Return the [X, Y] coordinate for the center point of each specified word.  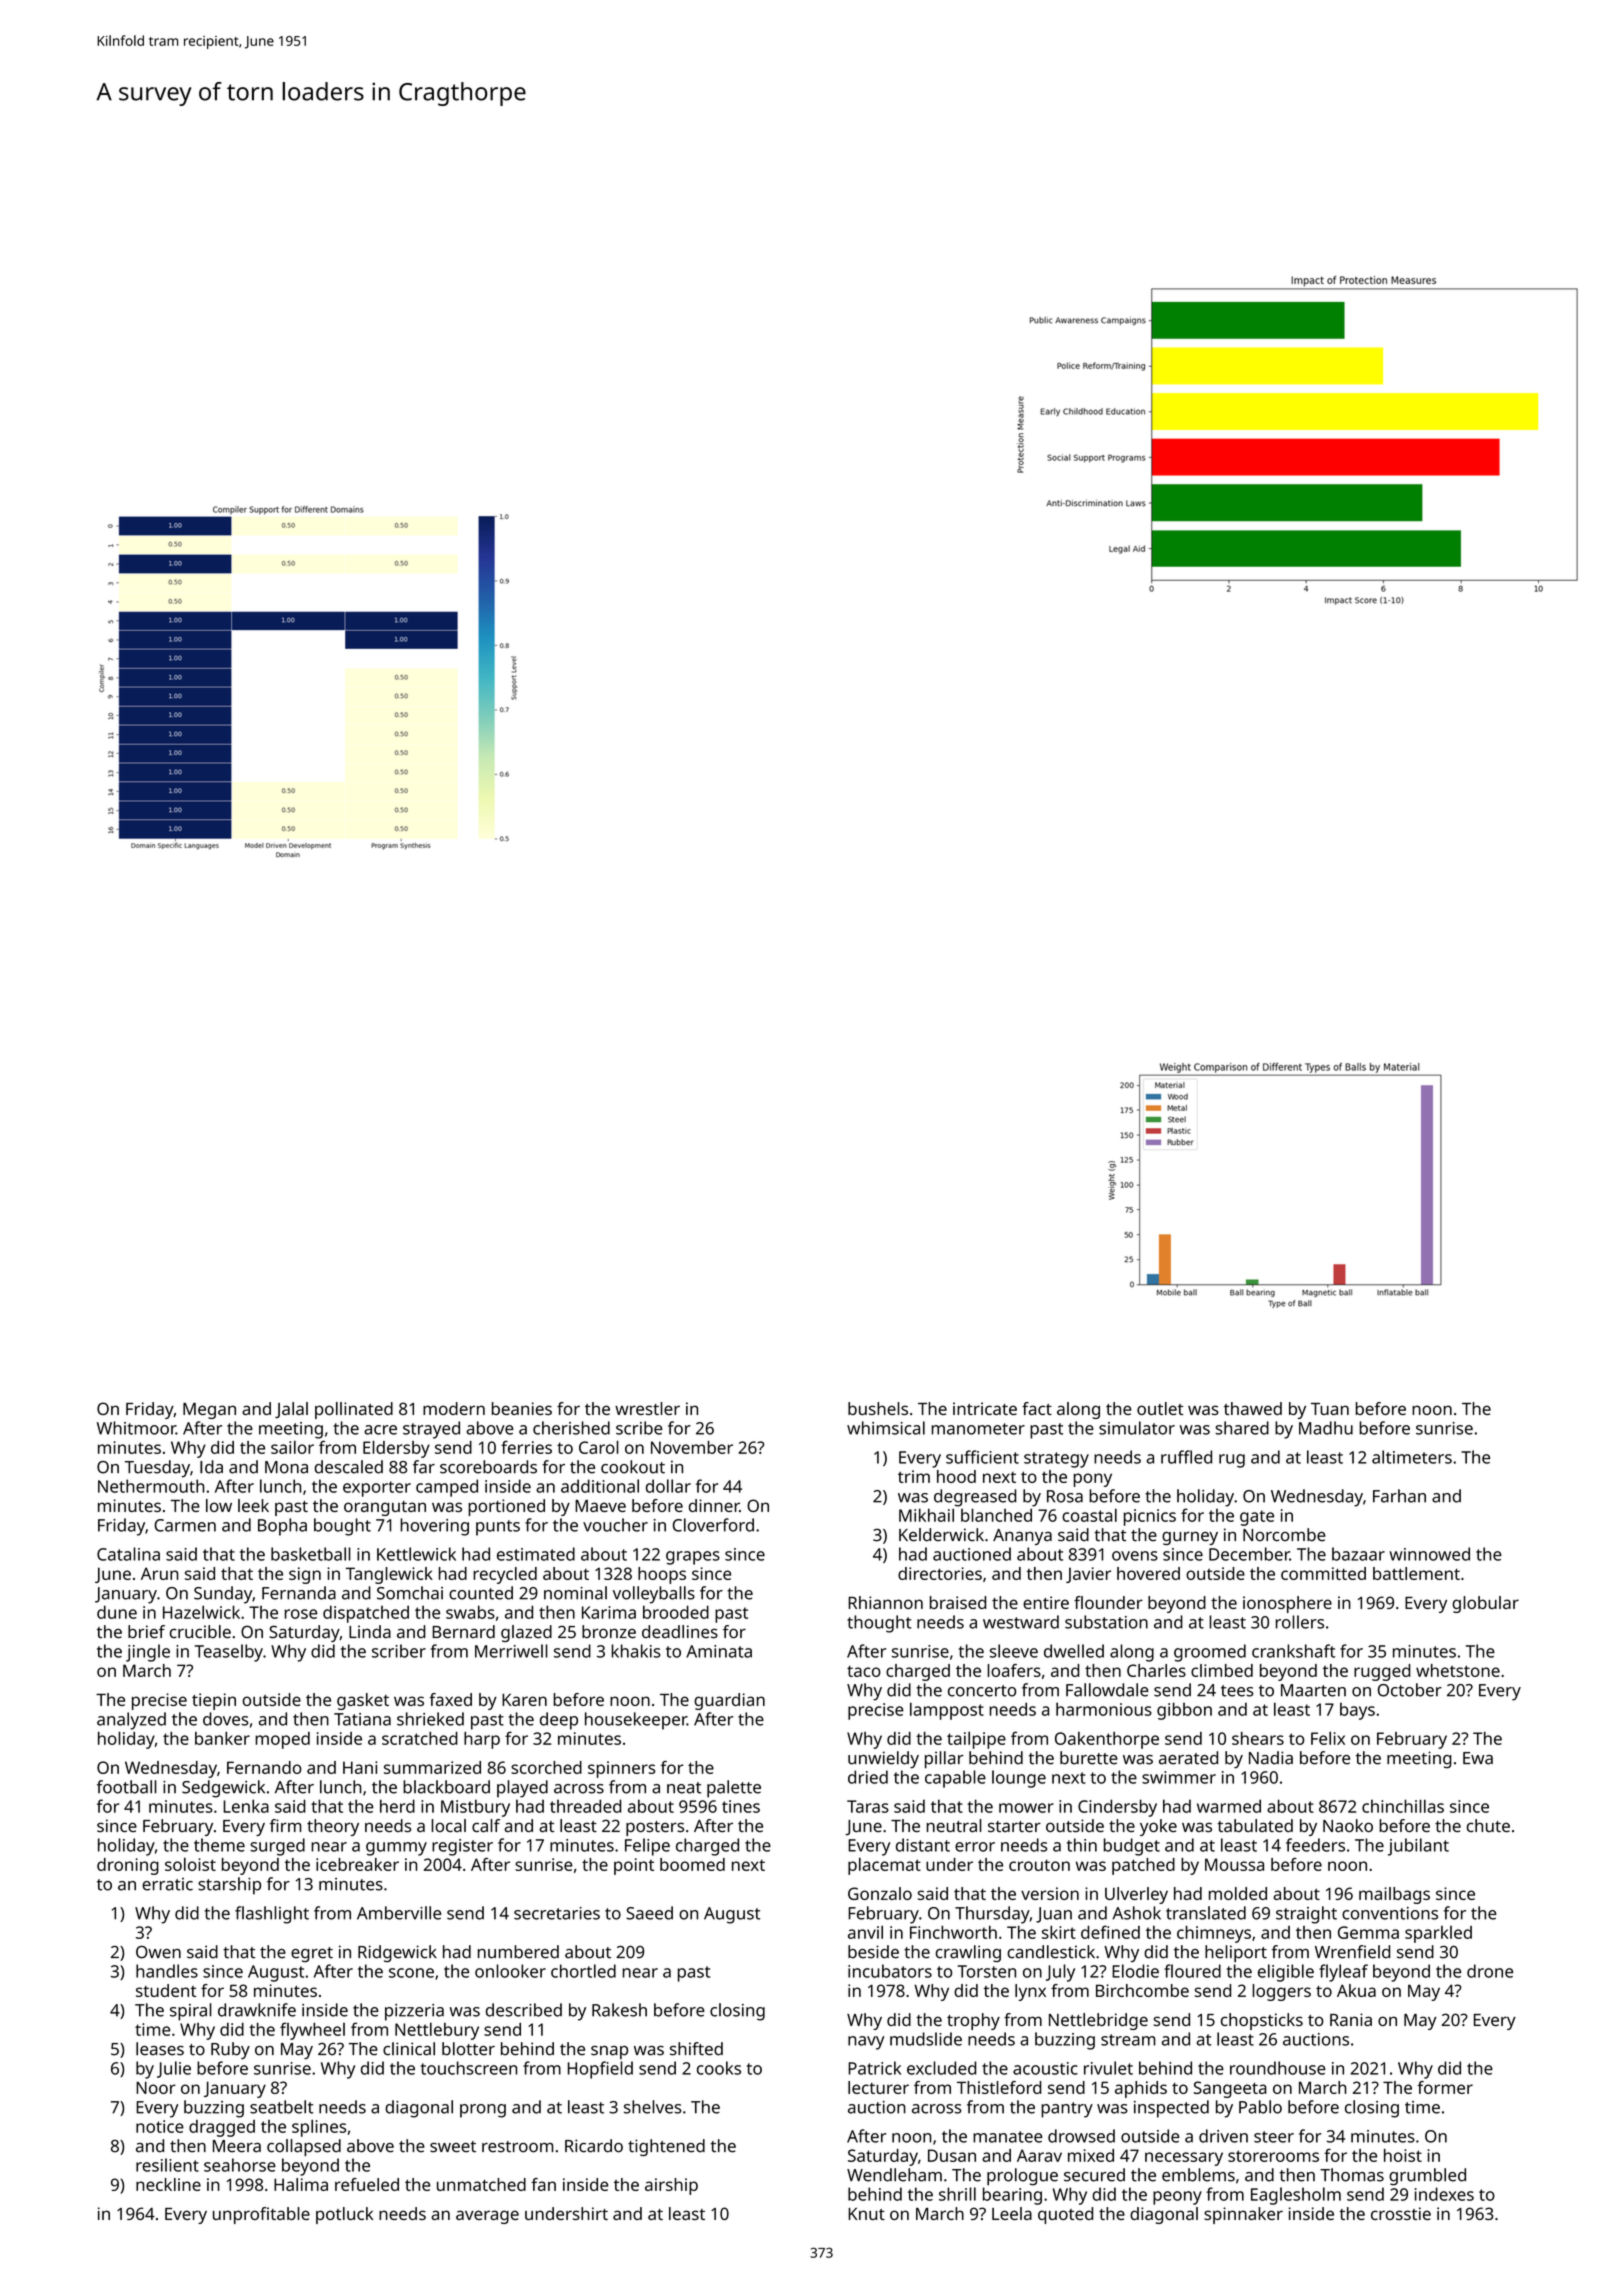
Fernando [264, 1767]
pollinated [354, 1410]
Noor [156, 2087]
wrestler [647, 1408]
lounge [1019, 1779]
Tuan [1330, 1409]
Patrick [874, 2068]
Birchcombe [1142, 1990]
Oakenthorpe [1107, 1740]
